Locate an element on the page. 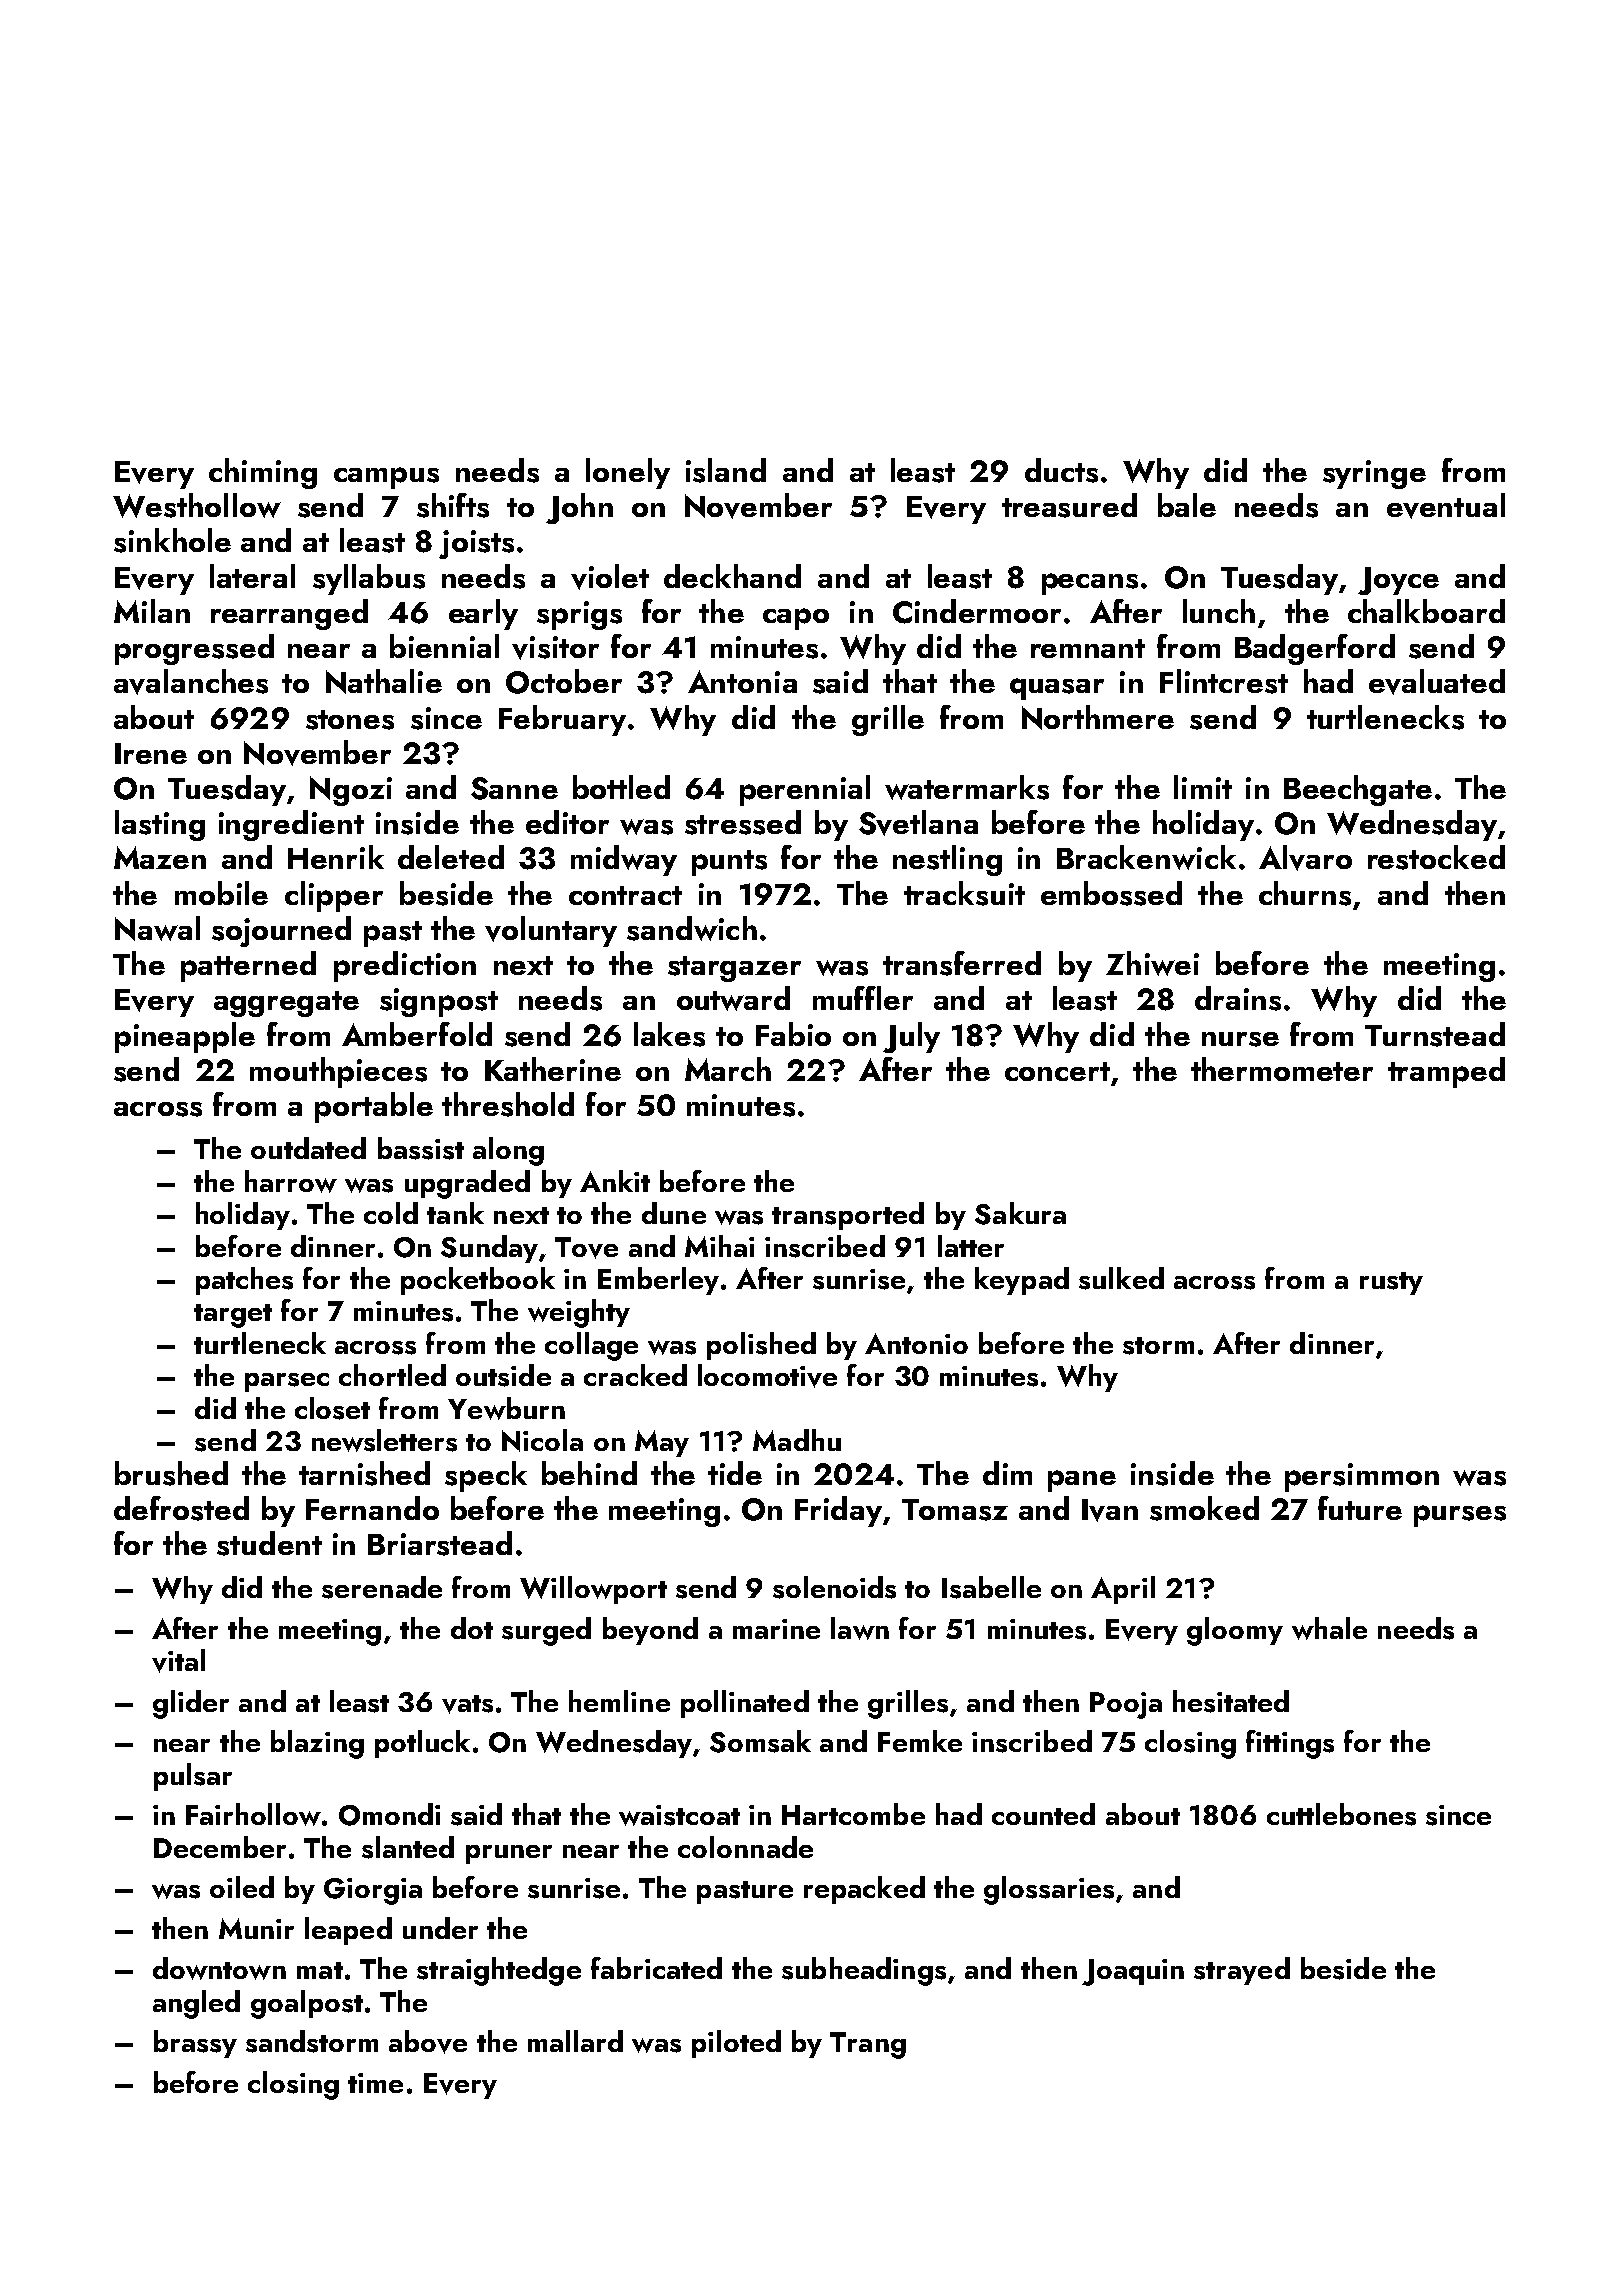  tramped is located at coordinates (1446, 1072).
